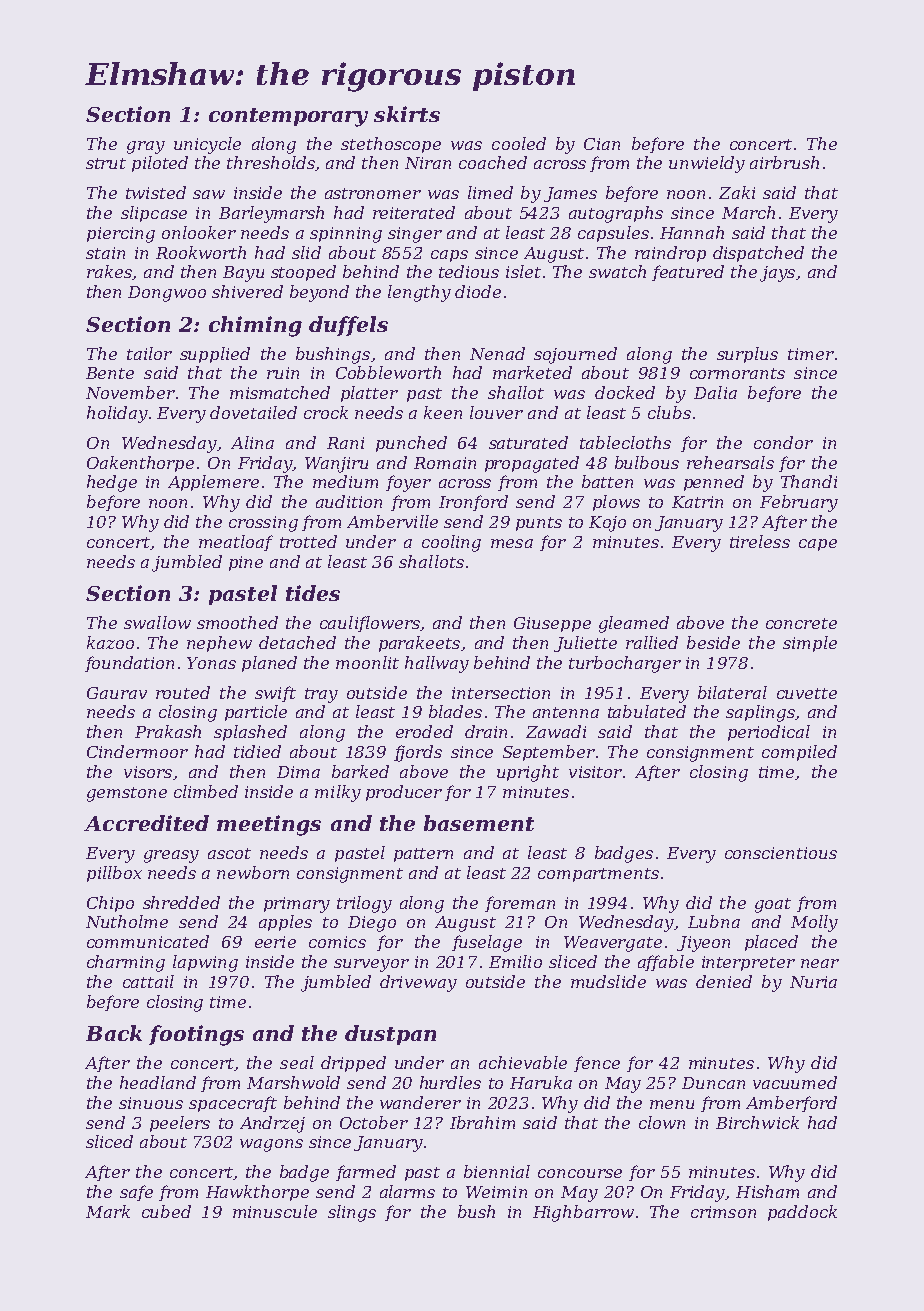 This screenshot has width=924, height=1311. What do you see at coordinates (407, 114) in the screenshot?
I see `skirts` at bounding box center [407, 114].
